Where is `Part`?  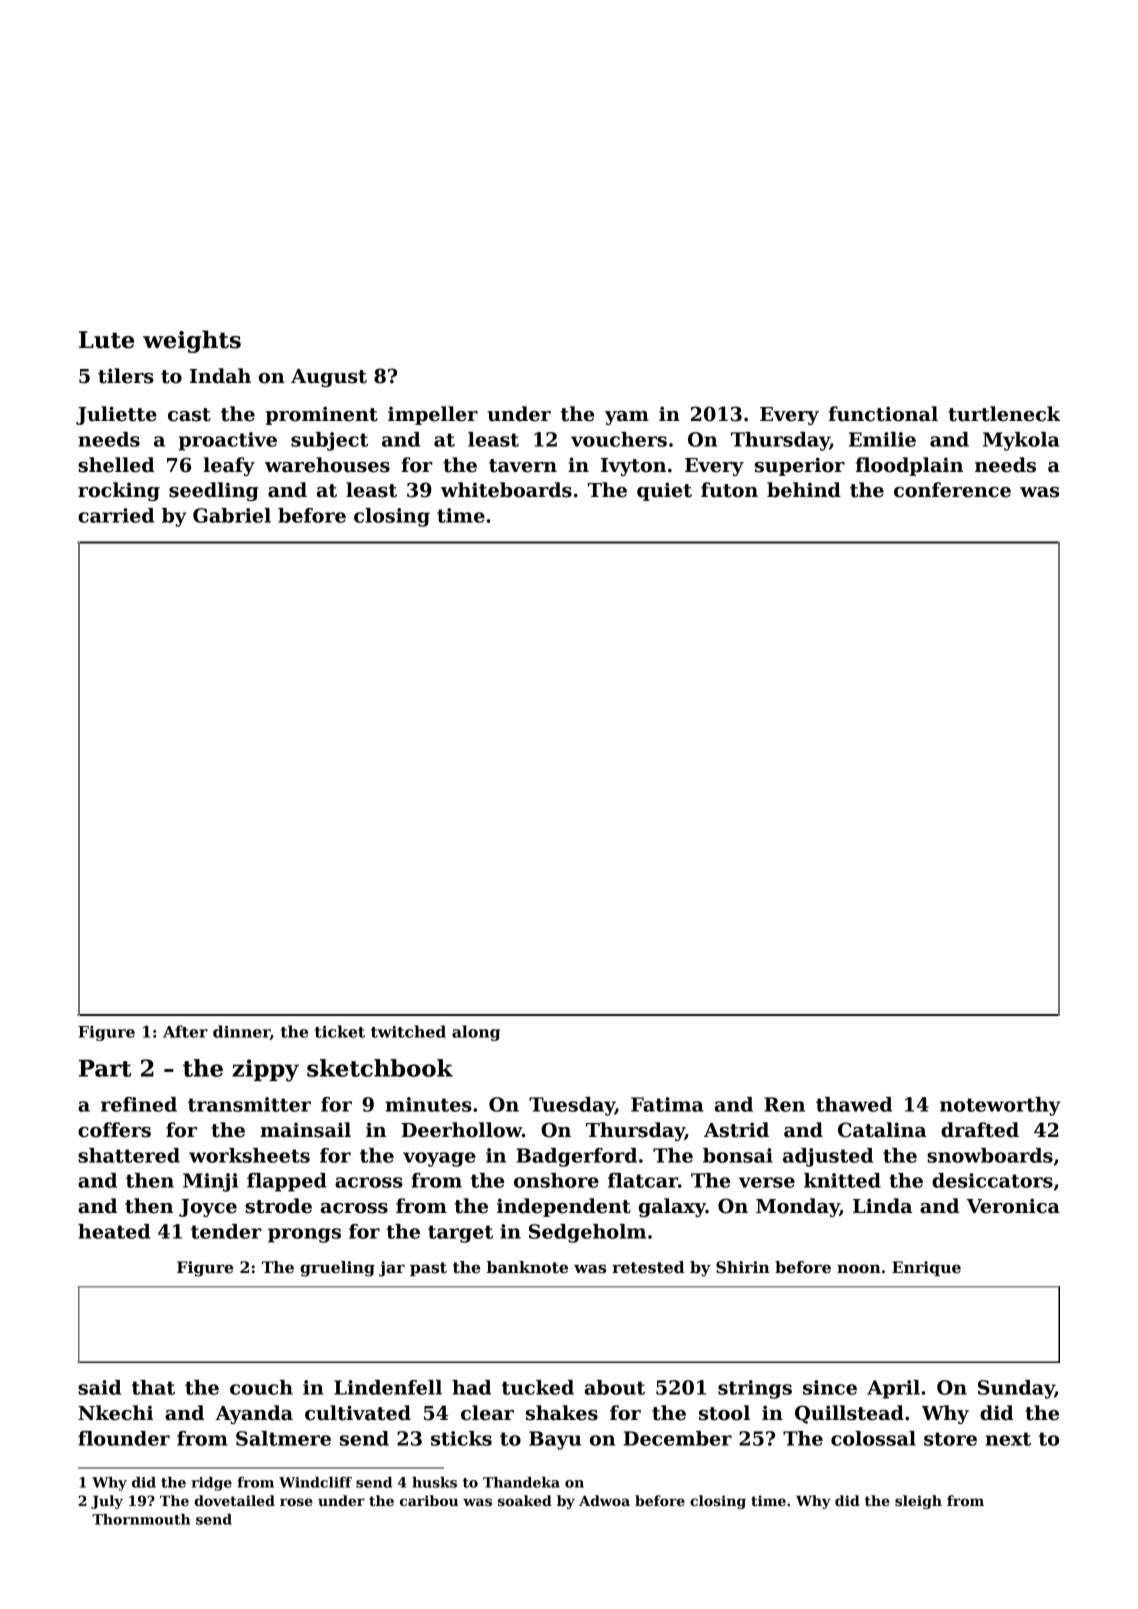
Part is located at coordinates (105, 1068).
